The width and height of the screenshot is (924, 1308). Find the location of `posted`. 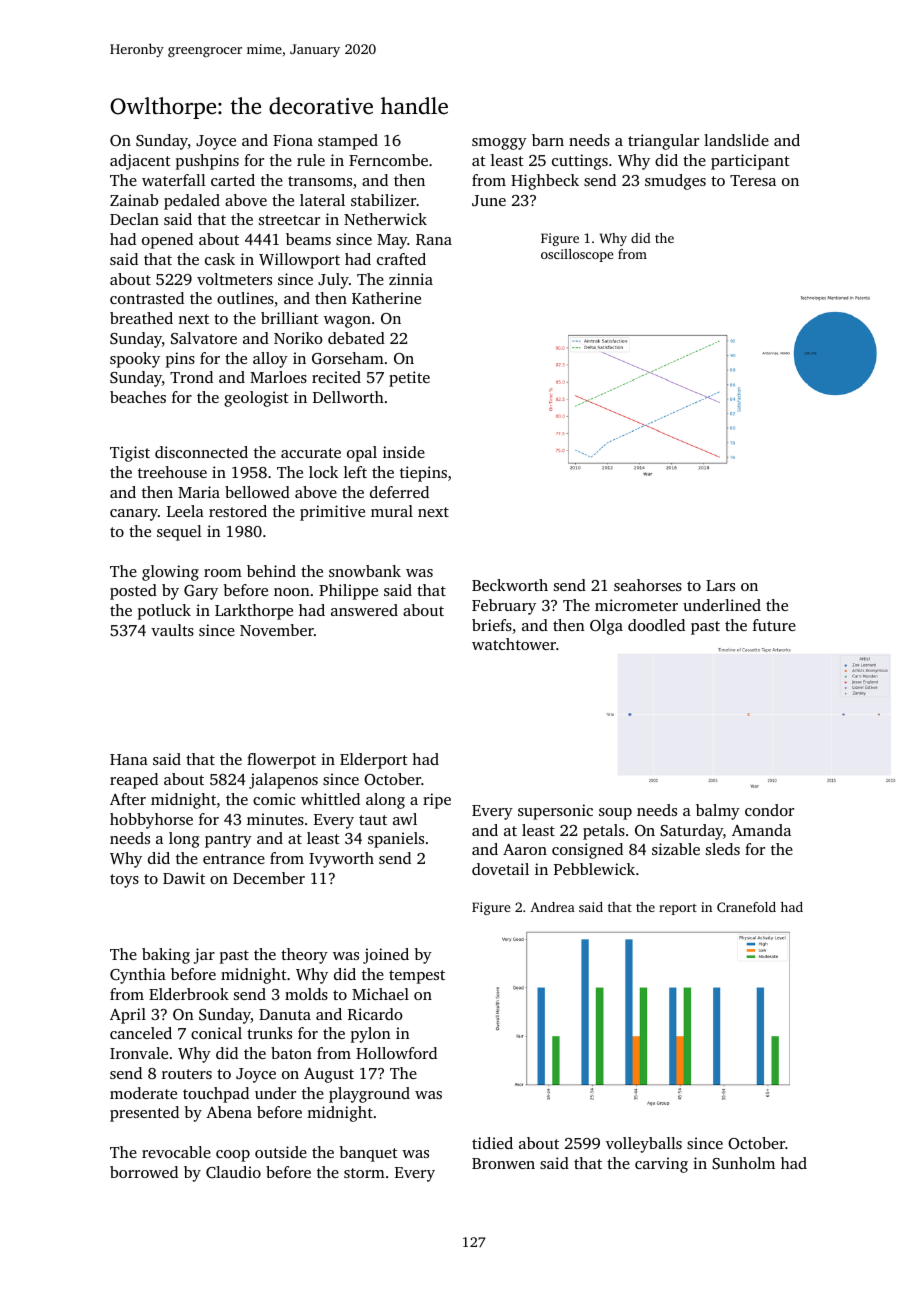

posted is located at coordinates (133, 592).
